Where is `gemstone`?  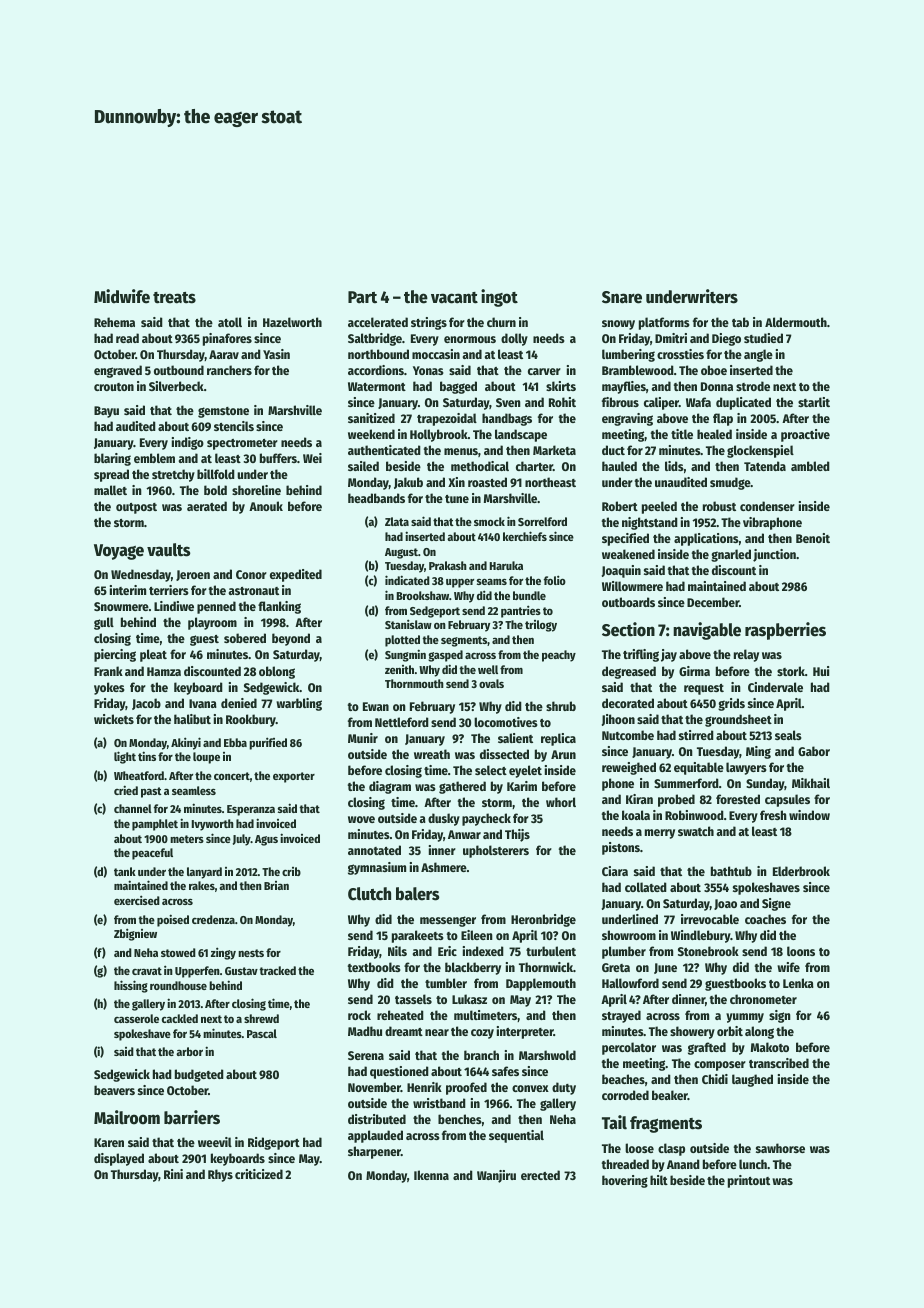 gemstone is located at coordinates (223, 412).
